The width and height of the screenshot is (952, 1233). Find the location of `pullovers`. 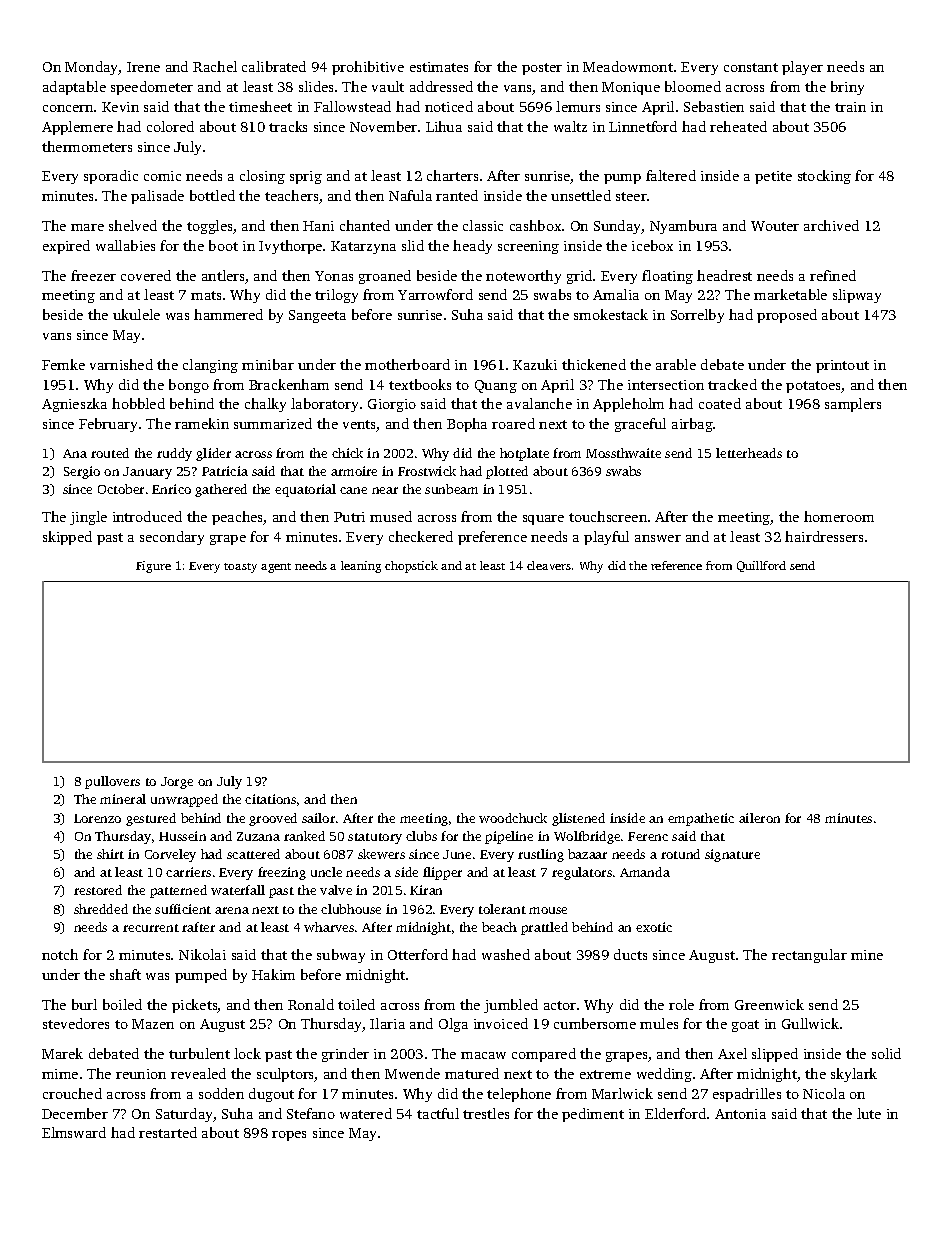

pullovers is located at coordinates (112, 782).
